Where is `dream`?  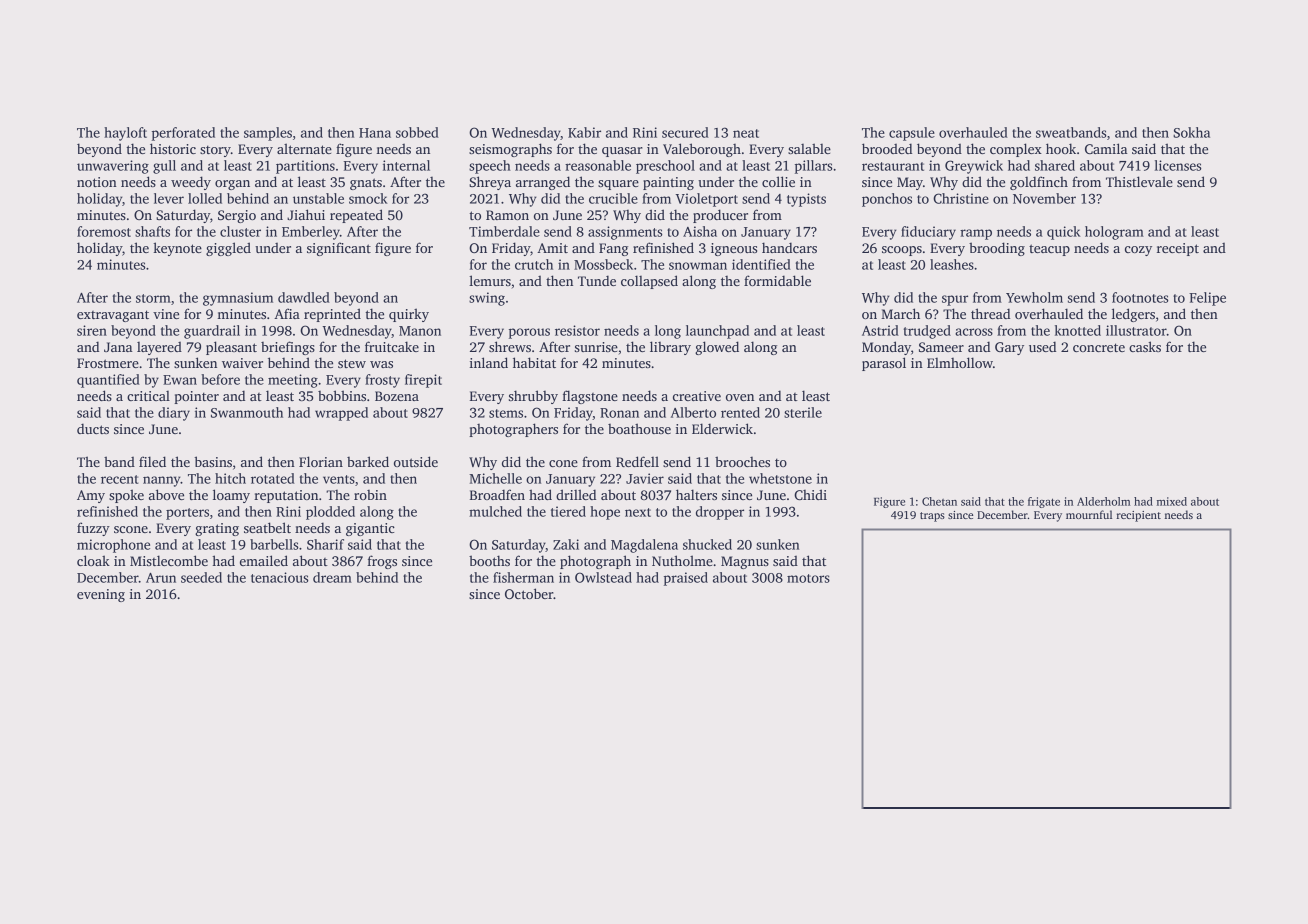 dream is located at coordinates (332, 577).
